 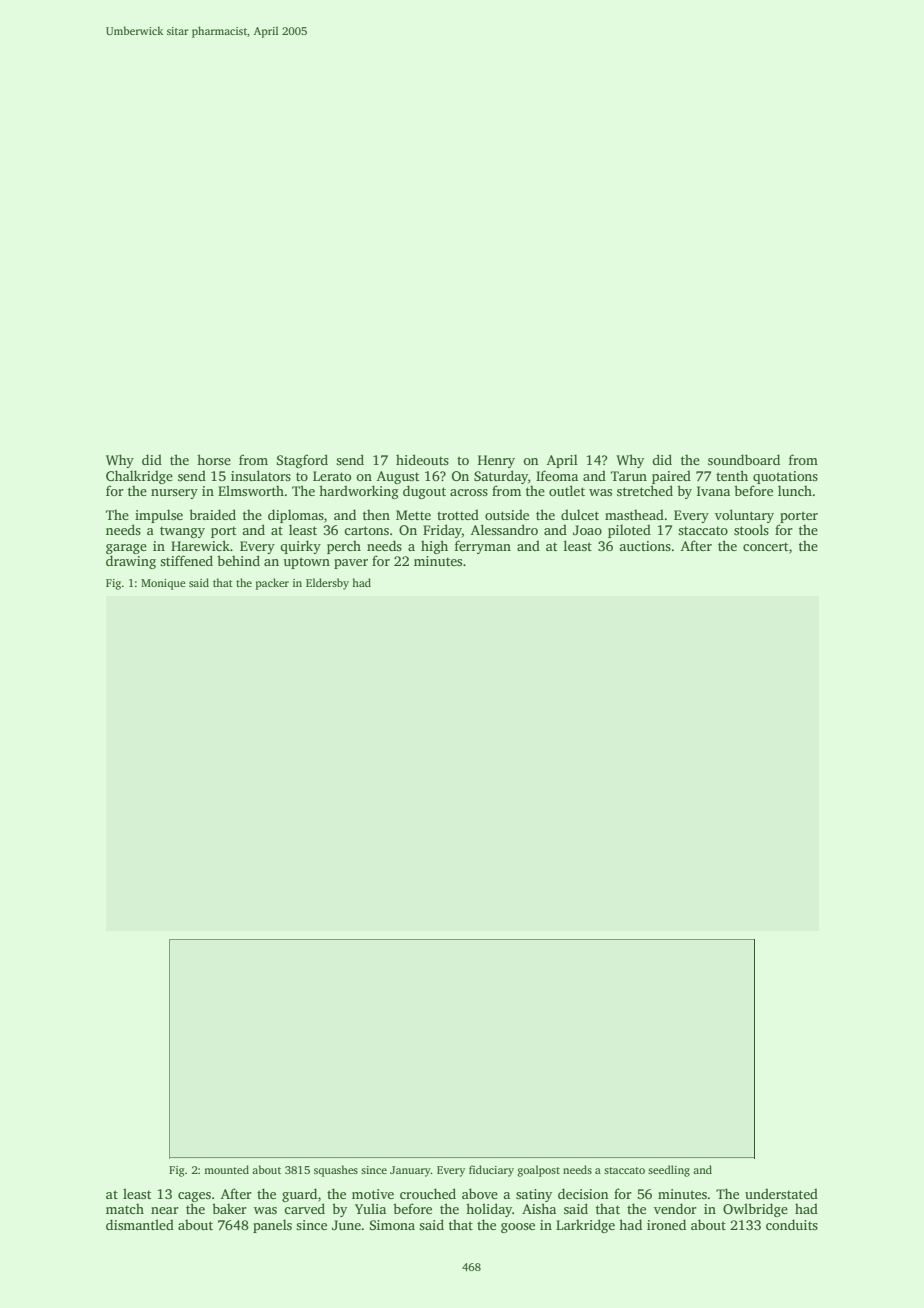 What do you see at coordinates (504, 529) in the screenshot?
I see `Alessandro` at bounding box center [504, 529].
